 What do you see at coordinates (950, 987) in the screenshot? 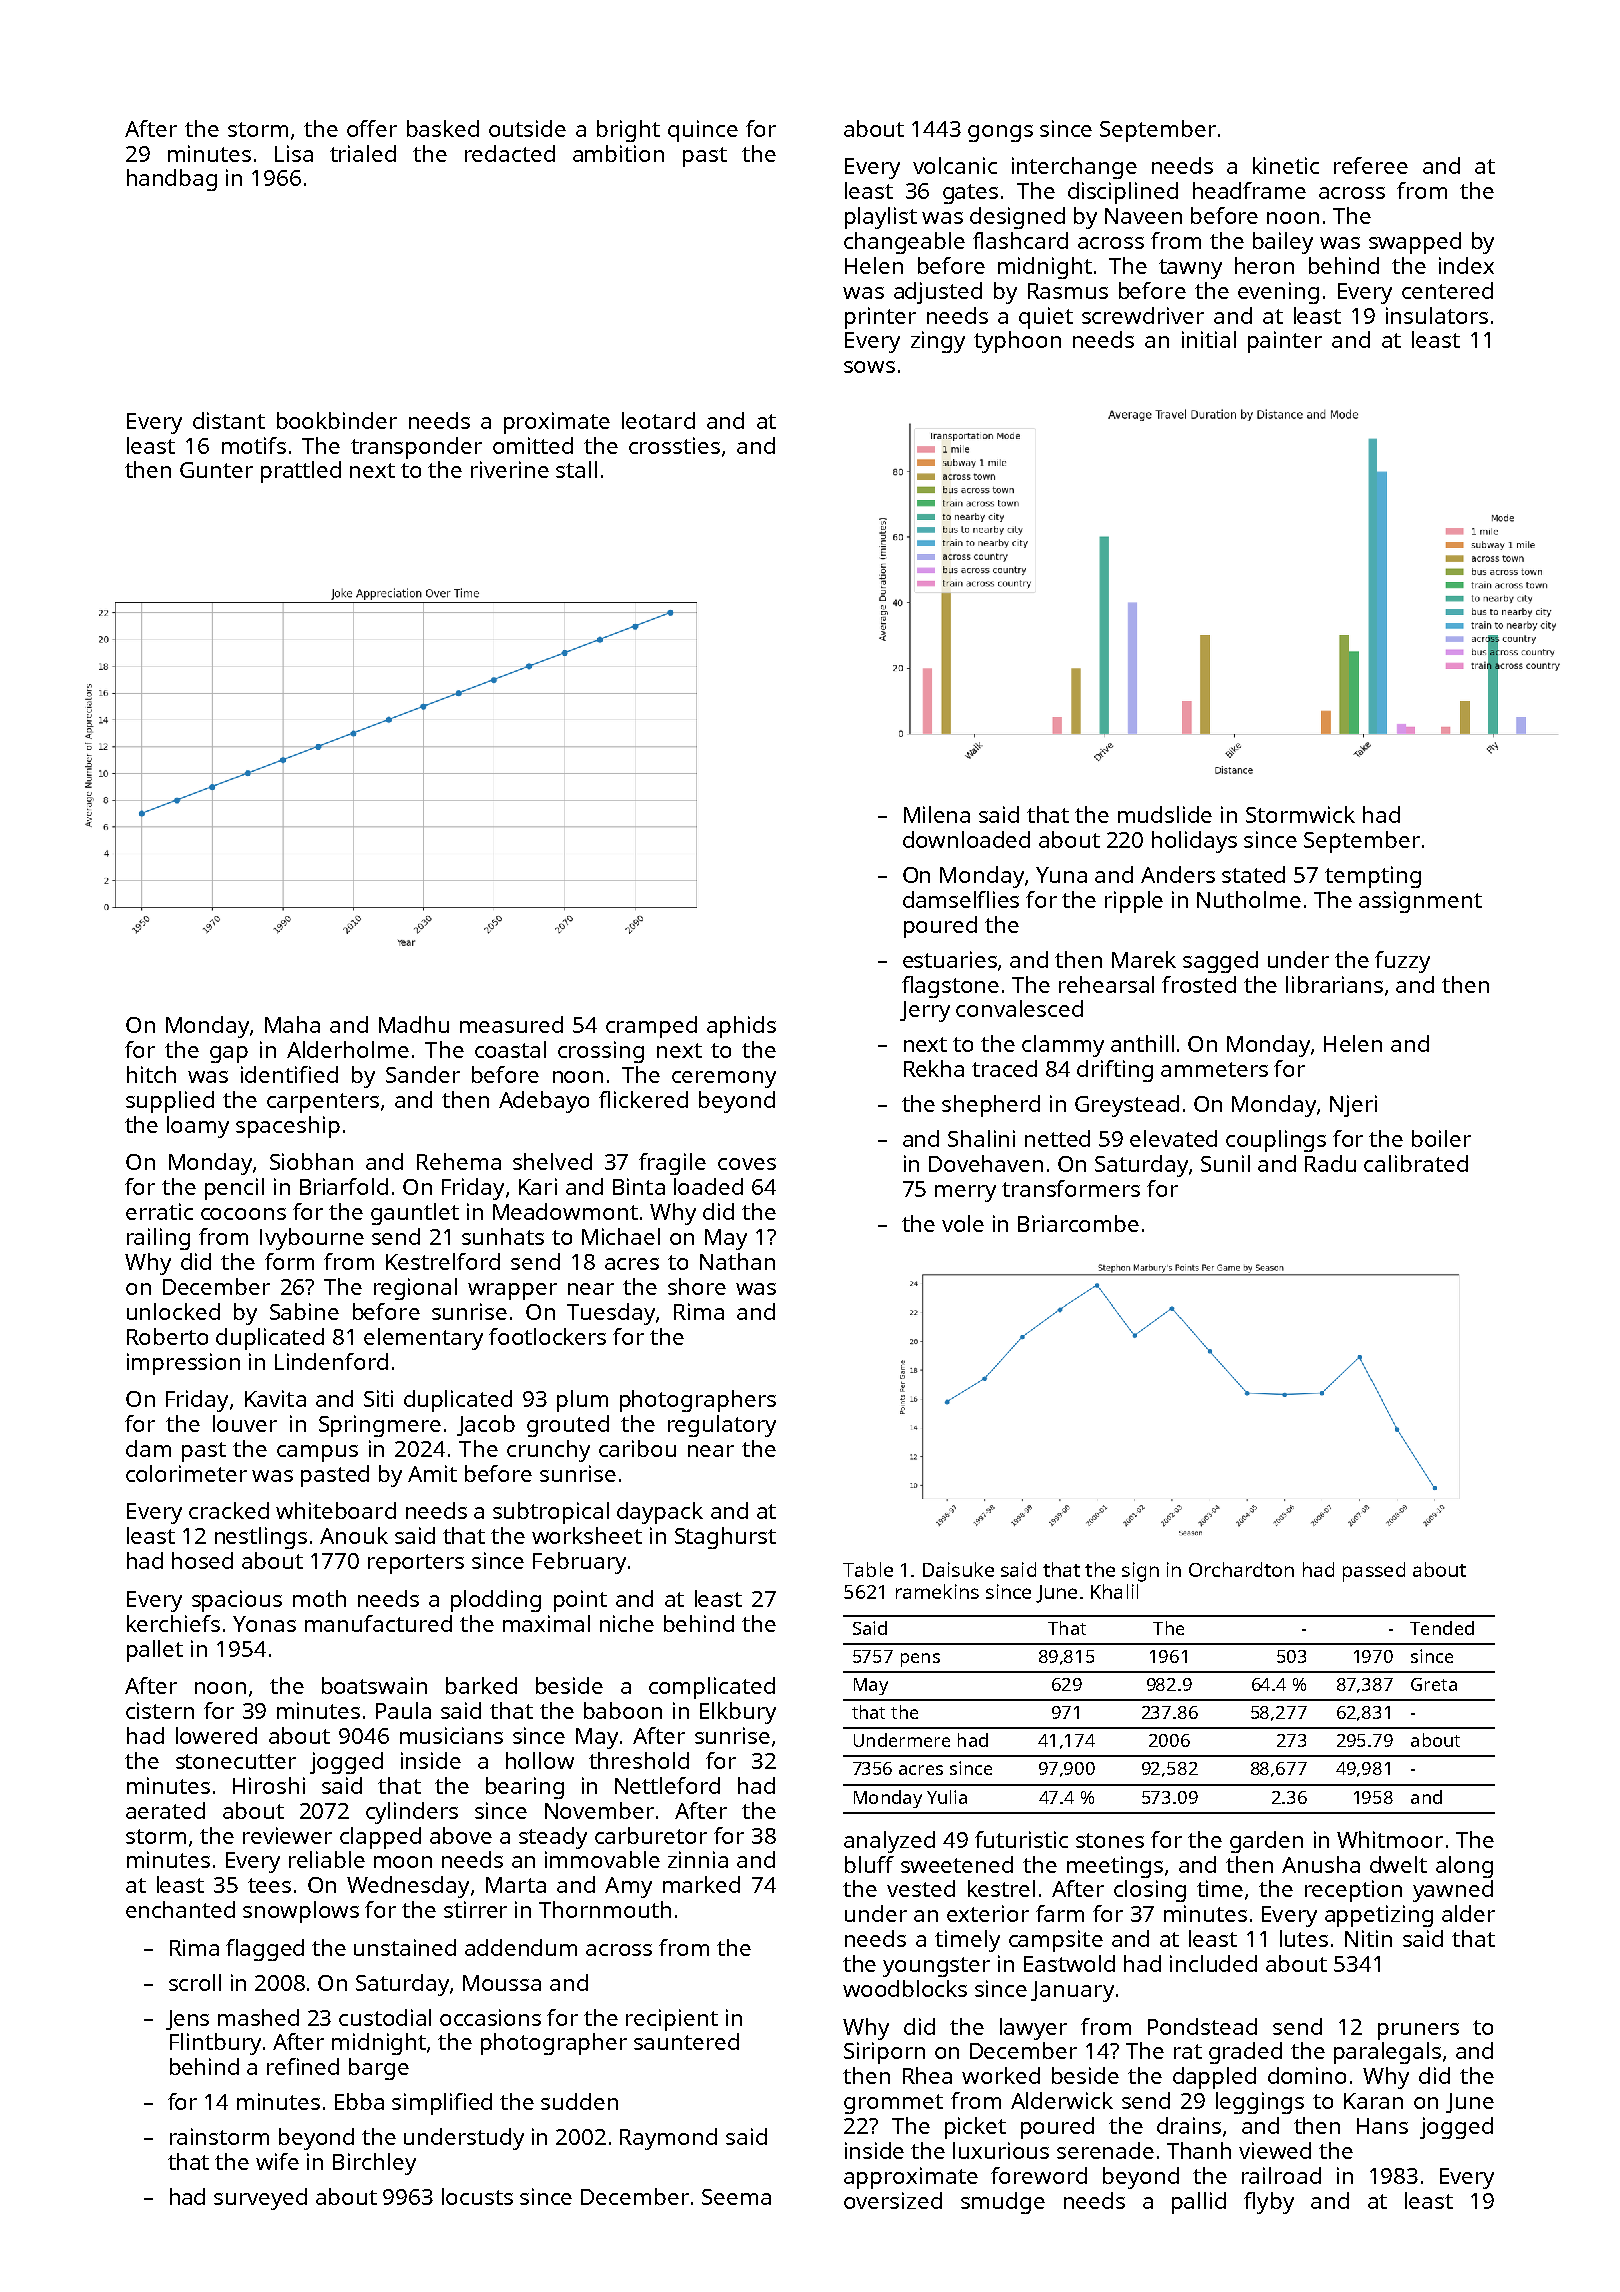
I see `flagstone` at bounding box center [950, 987].
